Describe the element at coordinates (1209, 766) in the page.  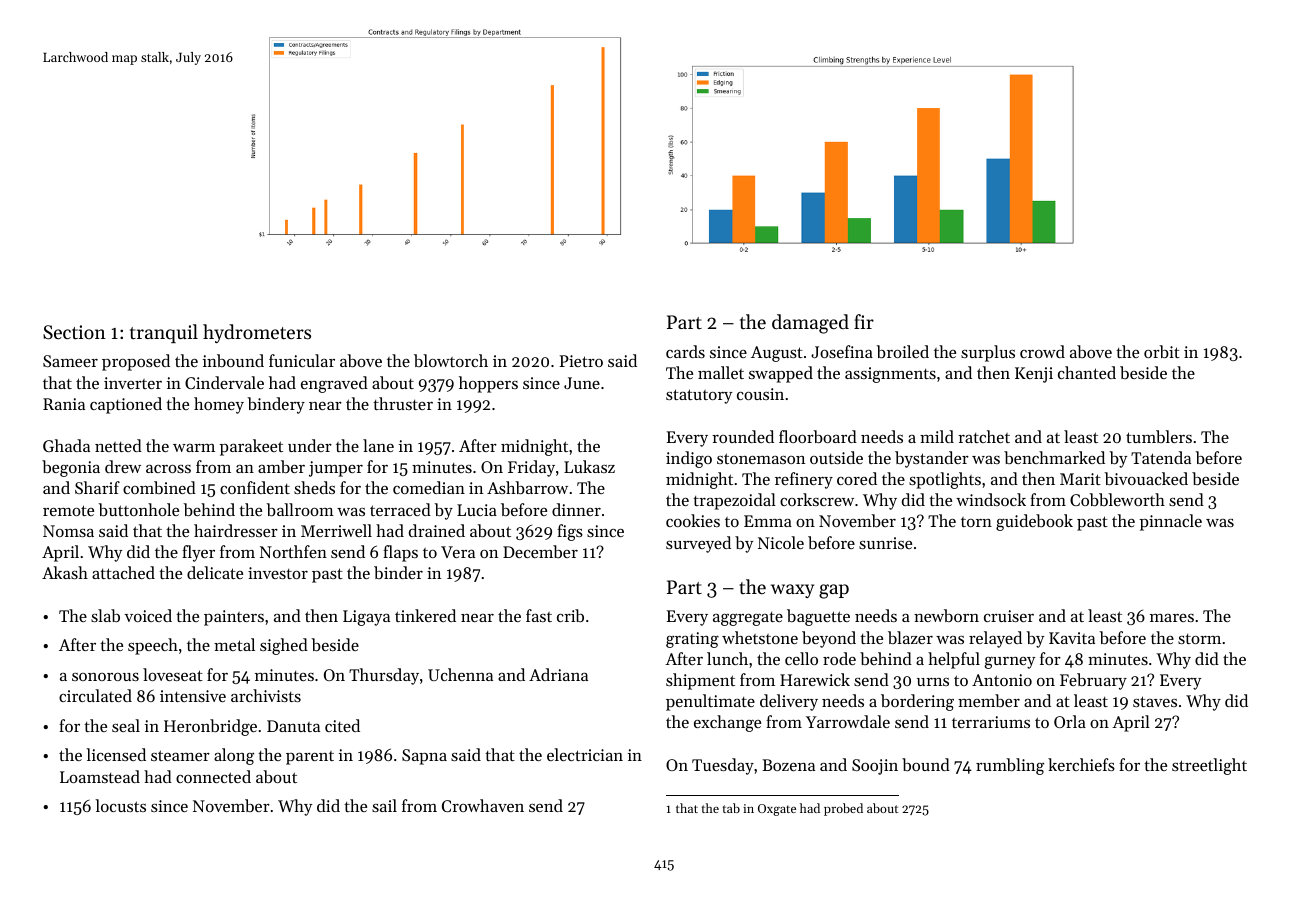
I see `streetlight` at that location.
